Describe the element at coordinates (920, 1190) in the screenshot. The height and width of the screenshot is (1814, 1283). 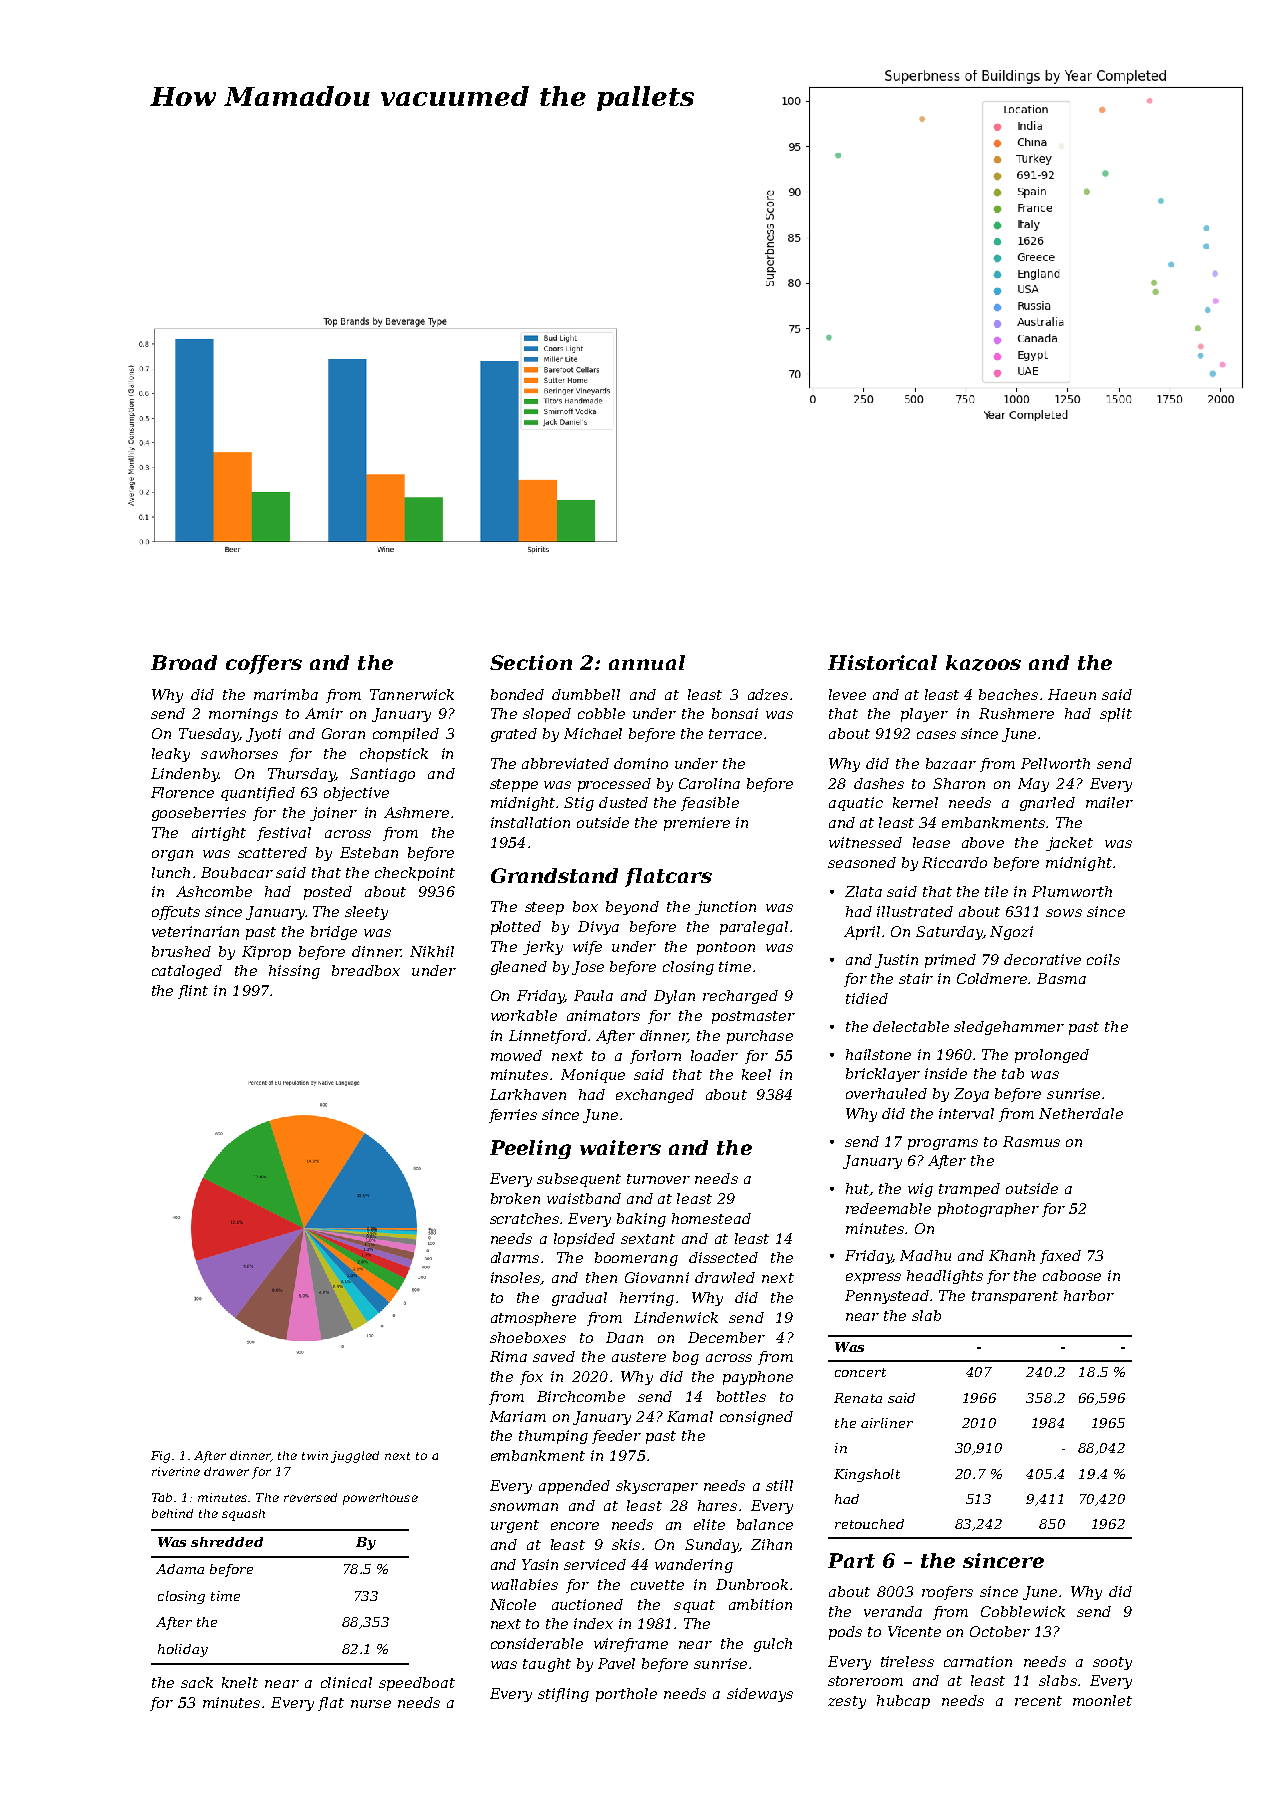
I see `wig` at that location.
